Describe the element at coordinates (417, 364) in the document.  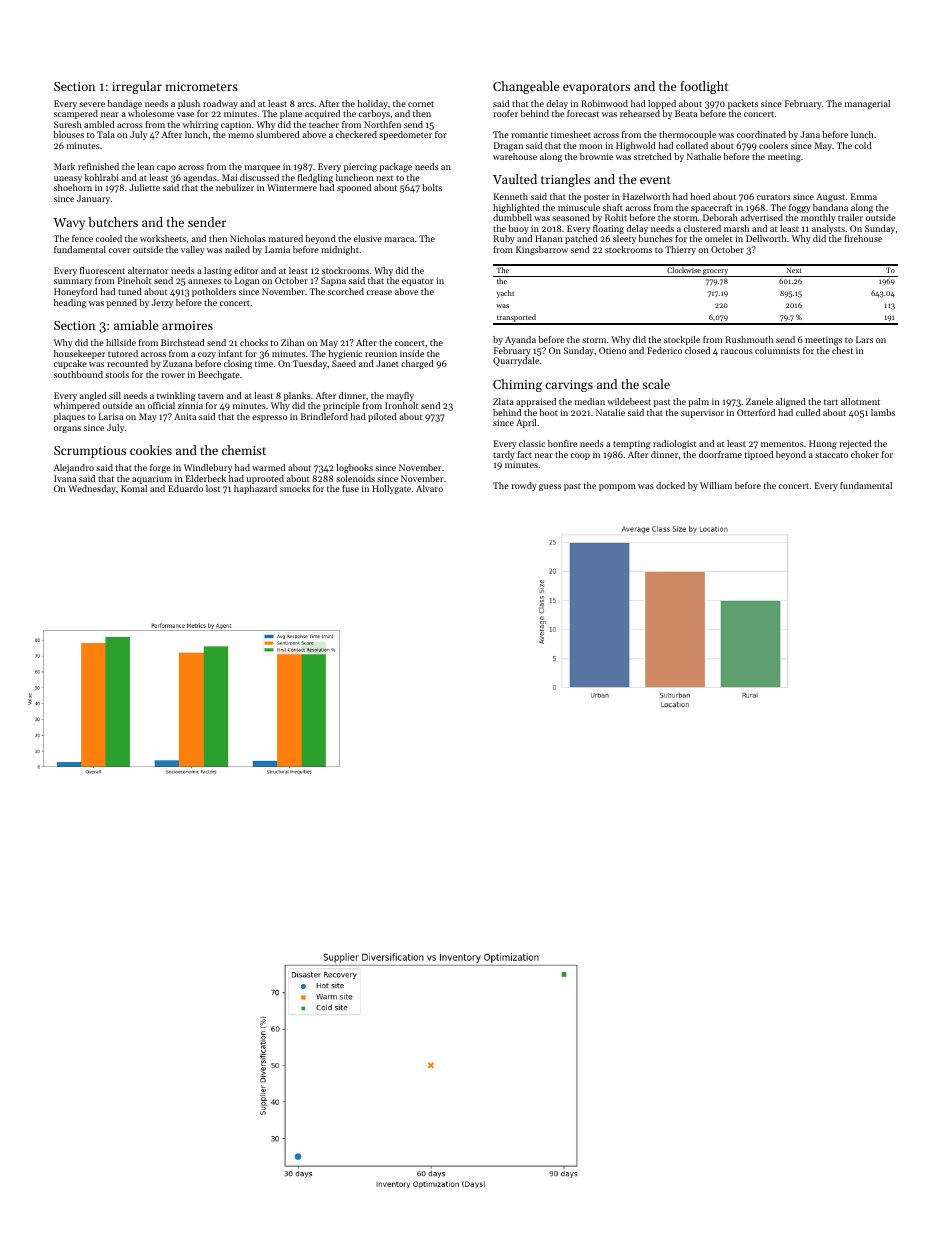
I see `charged` at that location.
